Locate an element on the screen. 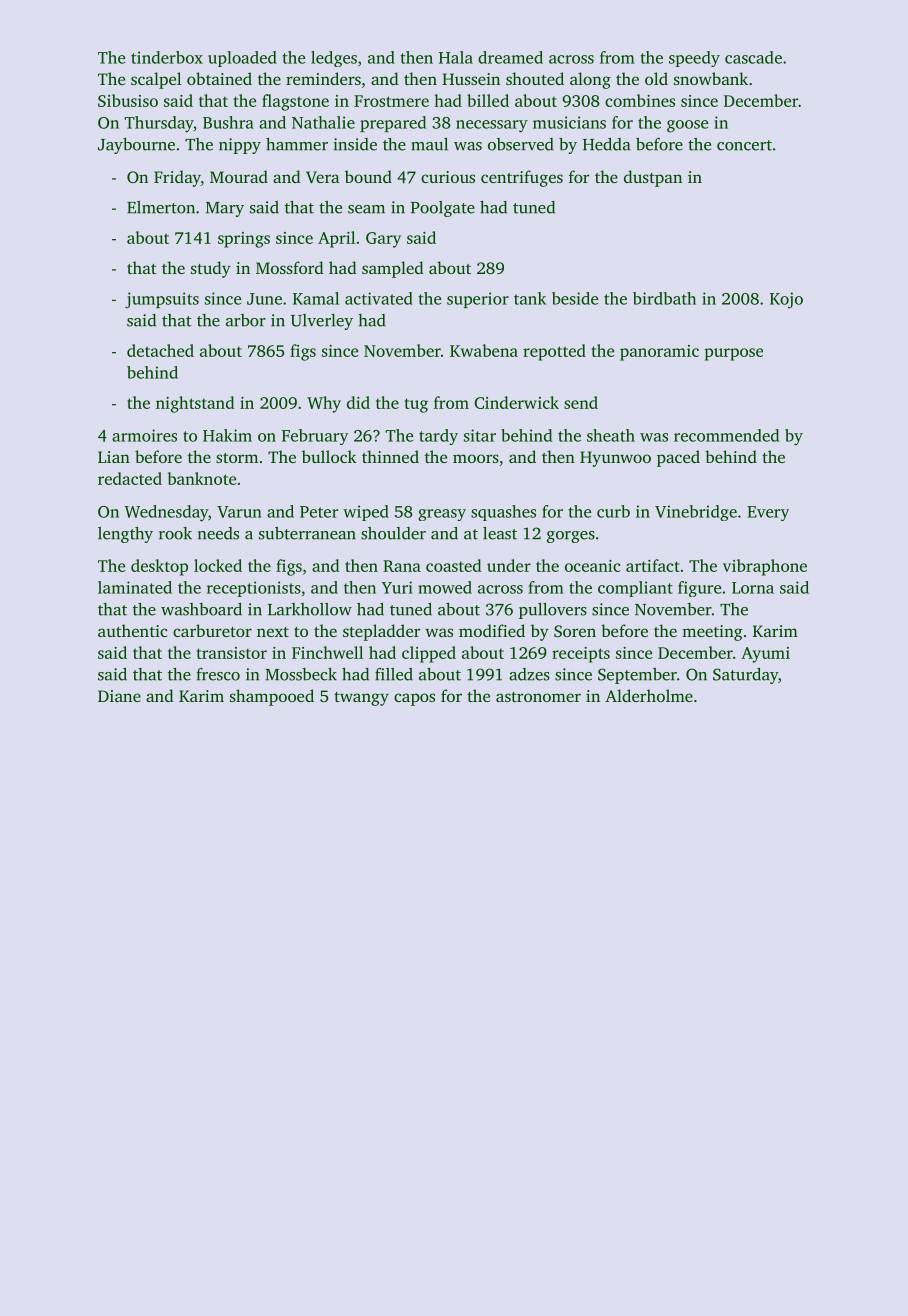  meeting is located at coordinates (712, 633).
